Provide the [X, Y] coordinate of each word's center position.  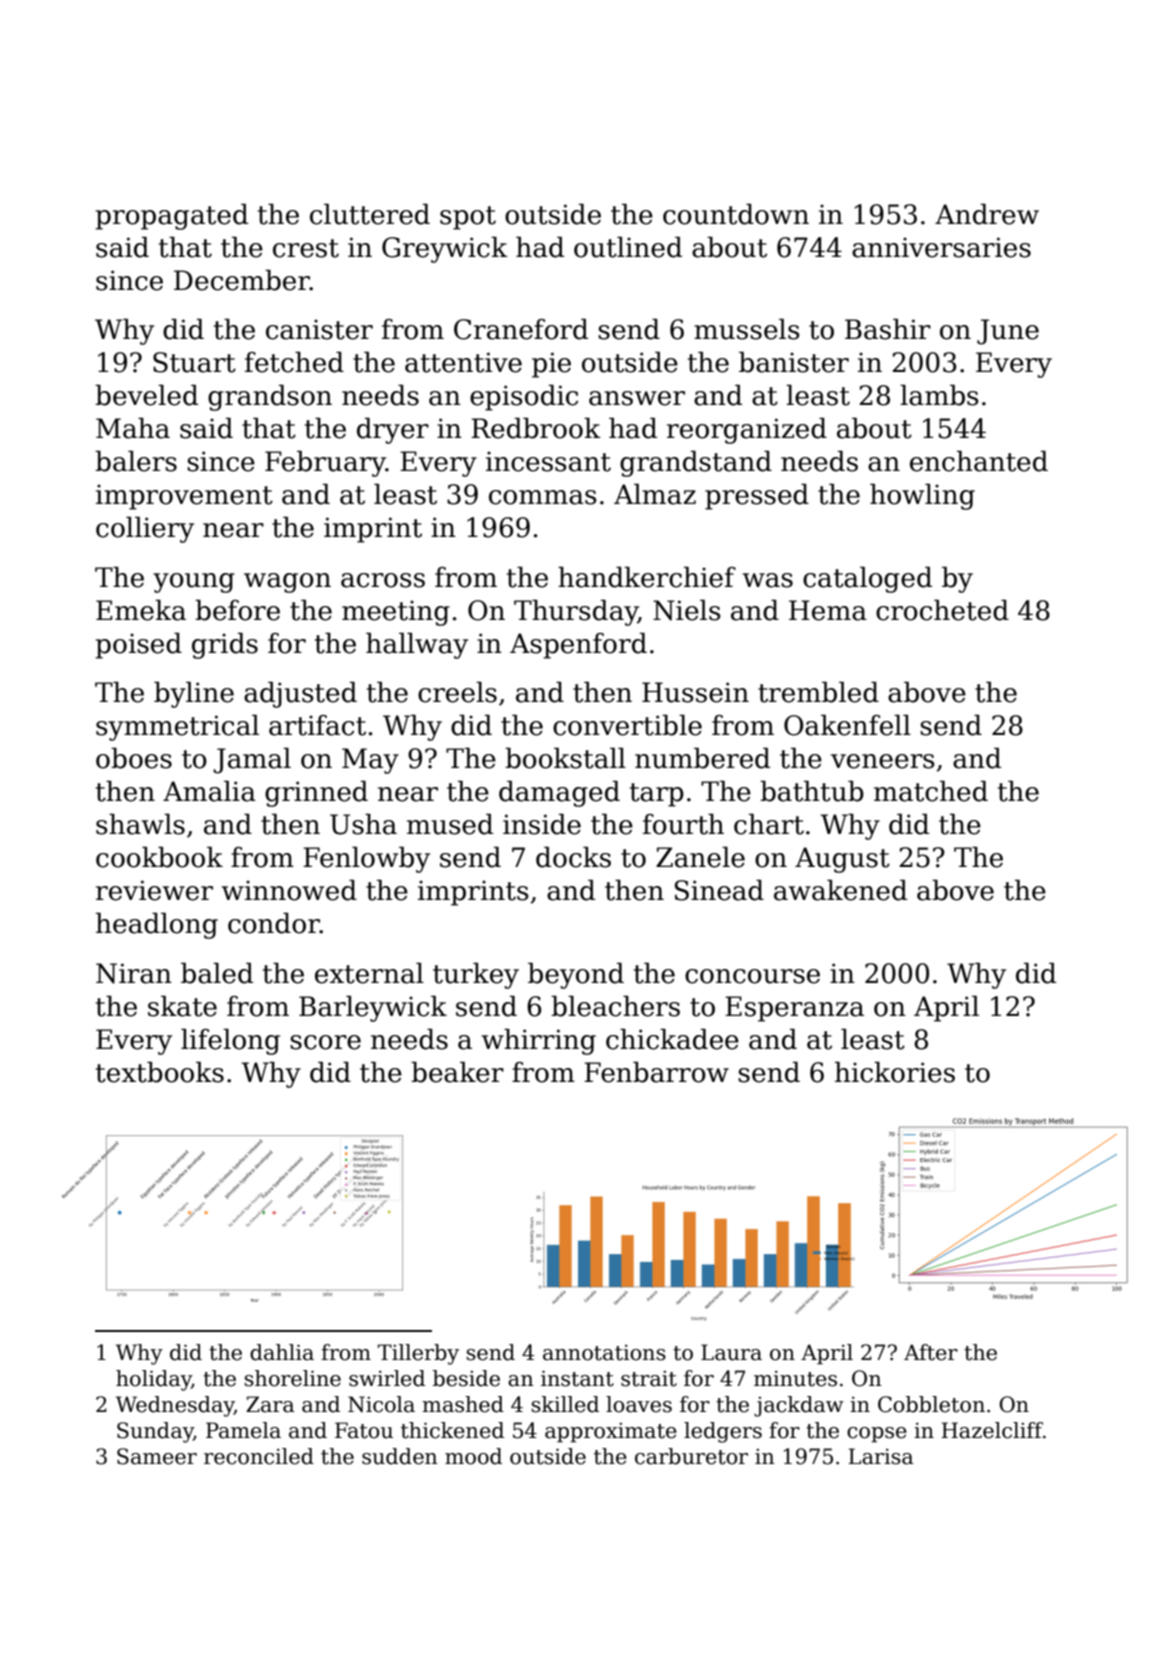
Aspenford [578, 646]
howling [922, 497]
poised [138, 646]
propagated [171, 217]
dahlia [282, 1352]
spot [468, 218]
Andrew [987, 214]
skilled [565, 1404]
